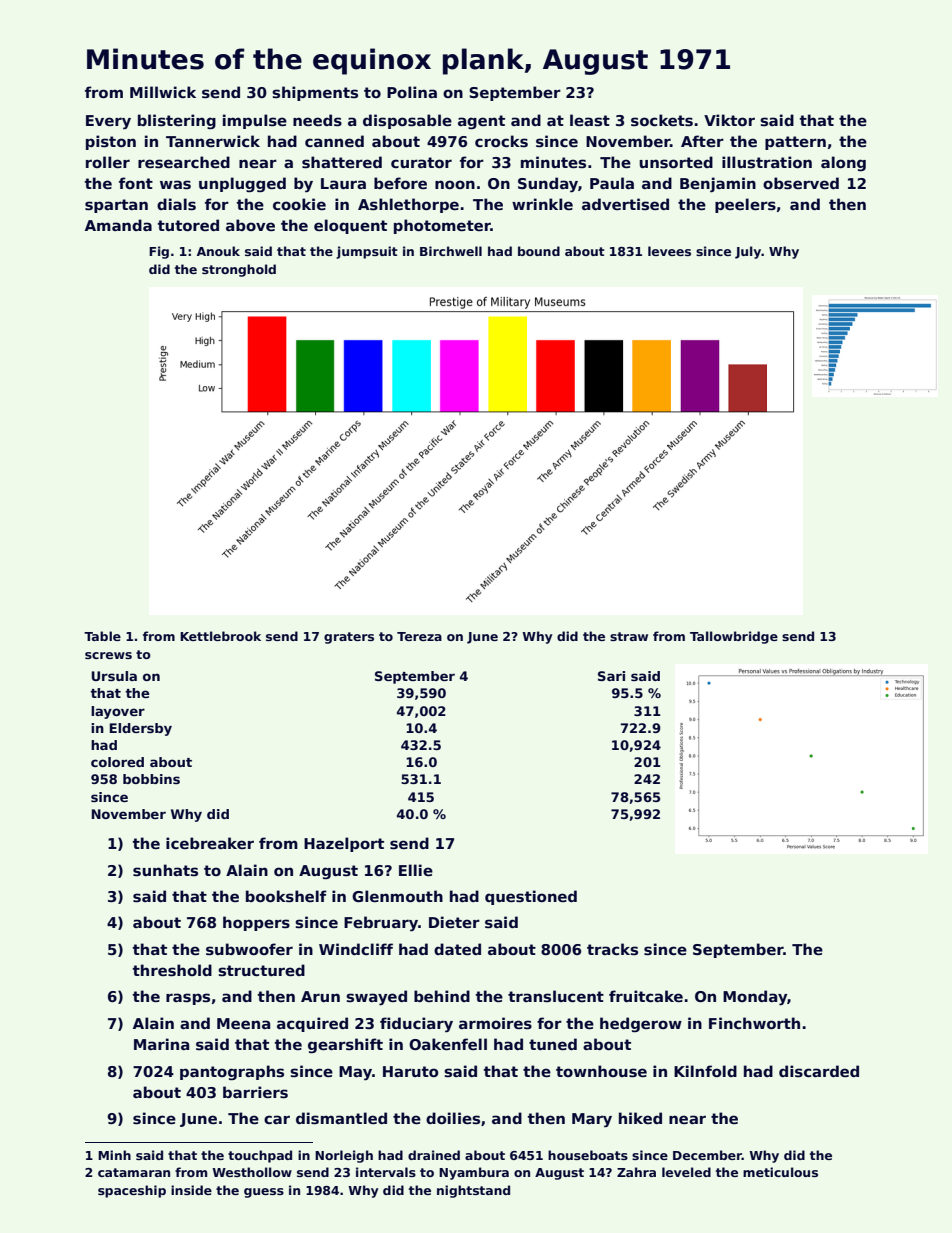 The width and height of the screenshot is (952, 1233). Describe the element at coordinates (451, 251) in the screenshot. I see `Birchwell` at that location.
